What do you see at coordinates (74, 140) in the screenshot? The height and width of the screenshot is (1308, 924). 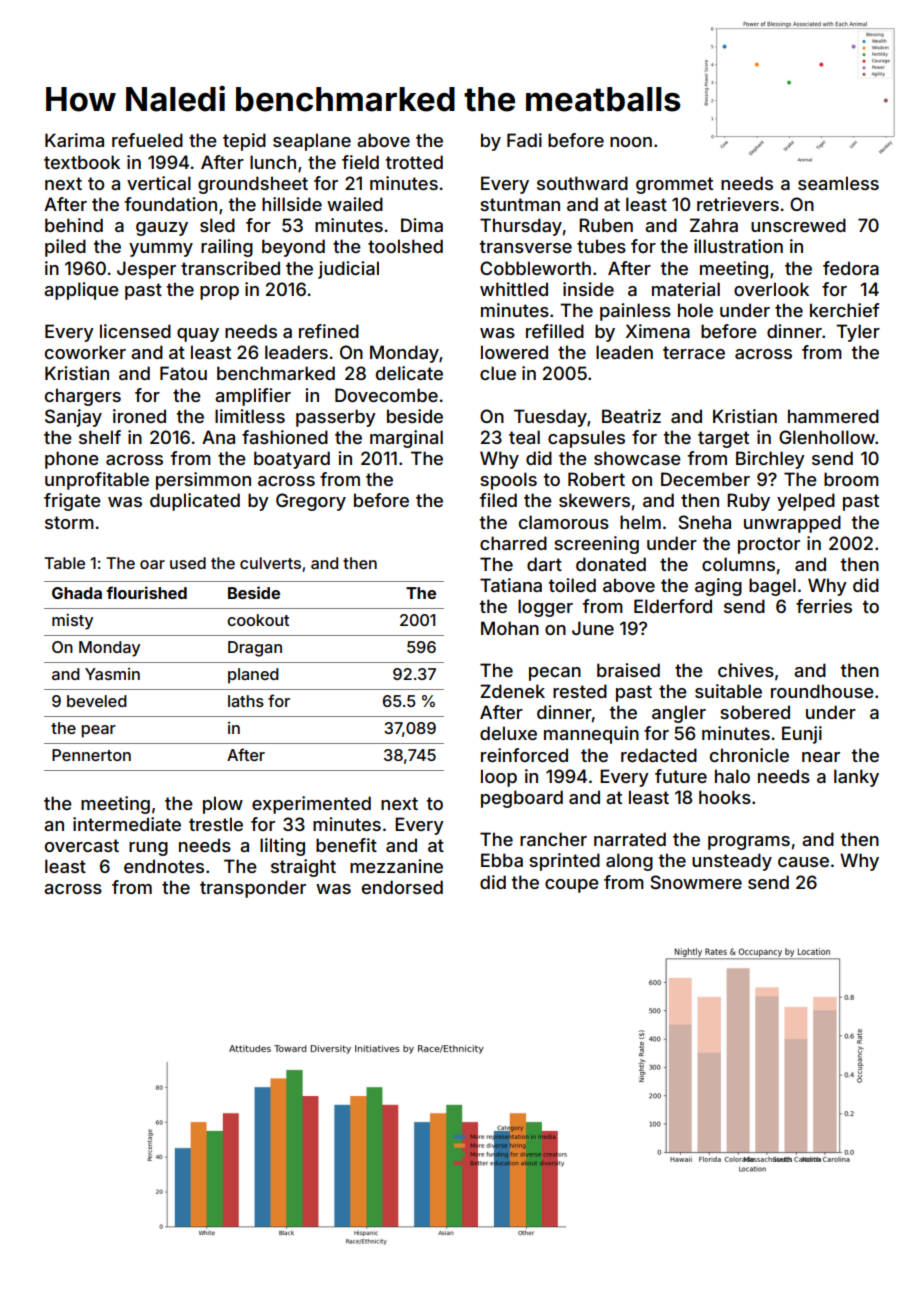 I see `Karima` at bounding box center [74, 140].
